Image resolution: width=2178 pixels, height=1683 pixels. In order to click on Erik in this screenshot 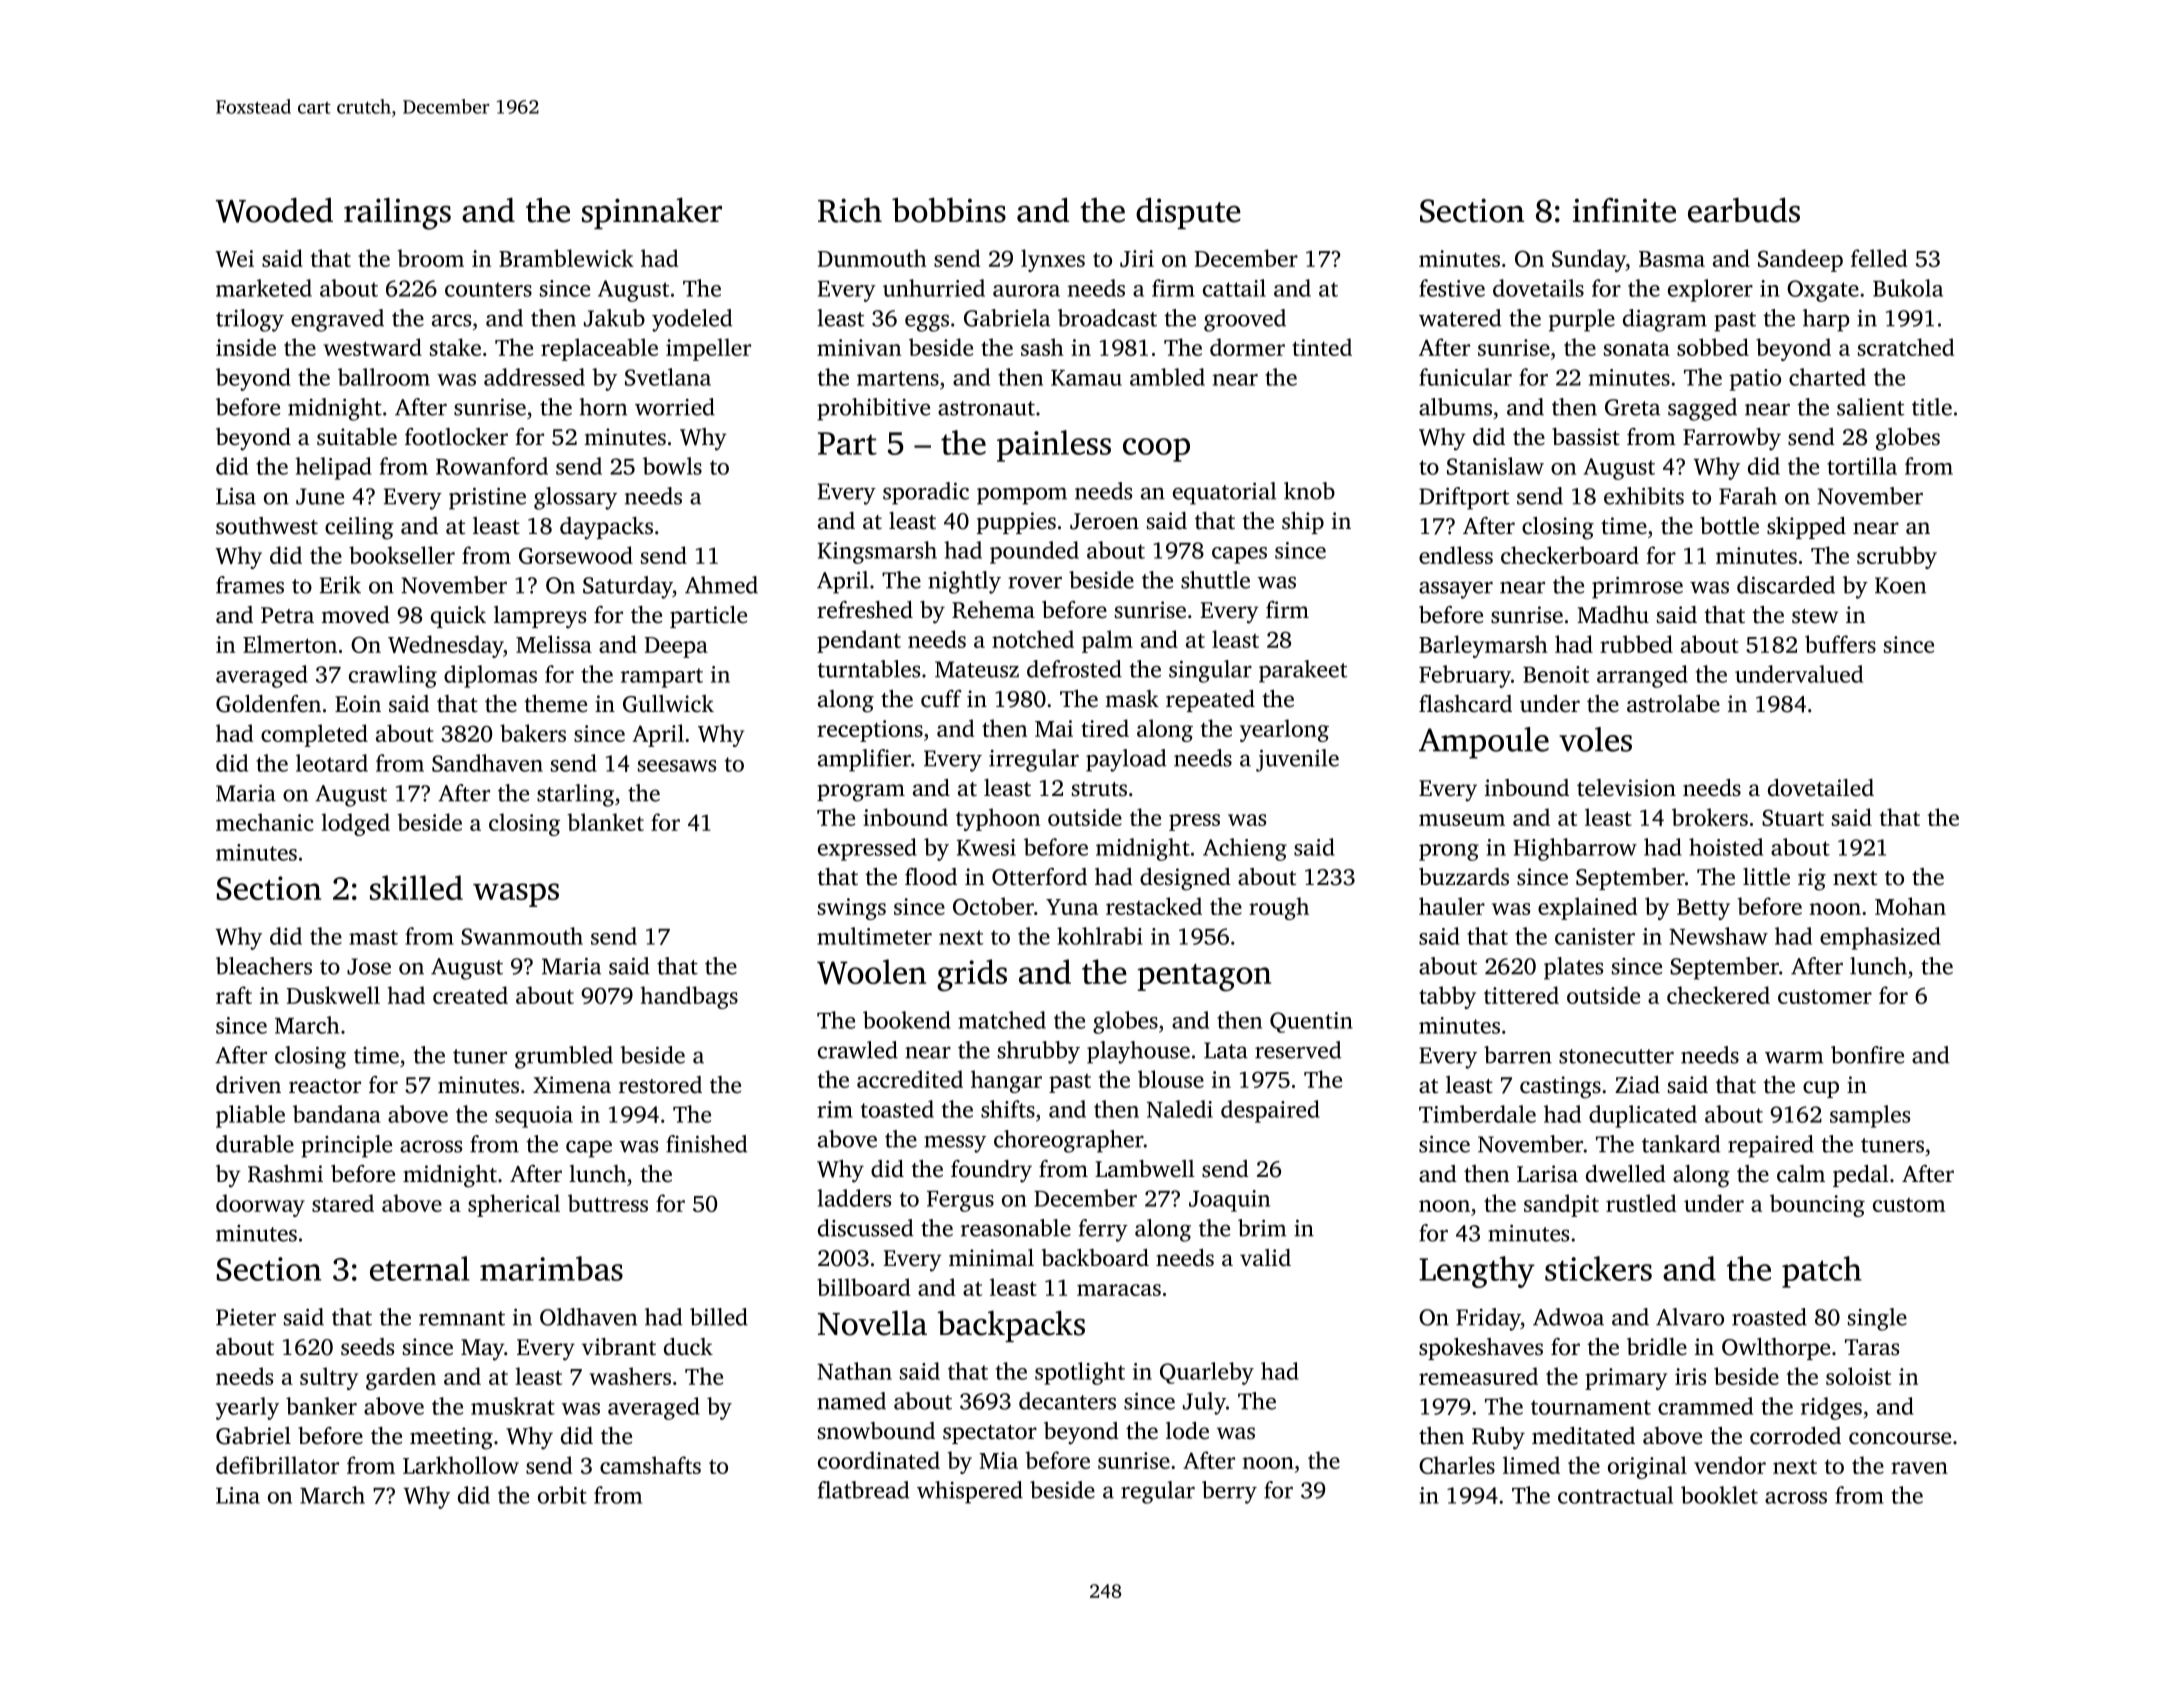, I will do `click(340, 585)`.
